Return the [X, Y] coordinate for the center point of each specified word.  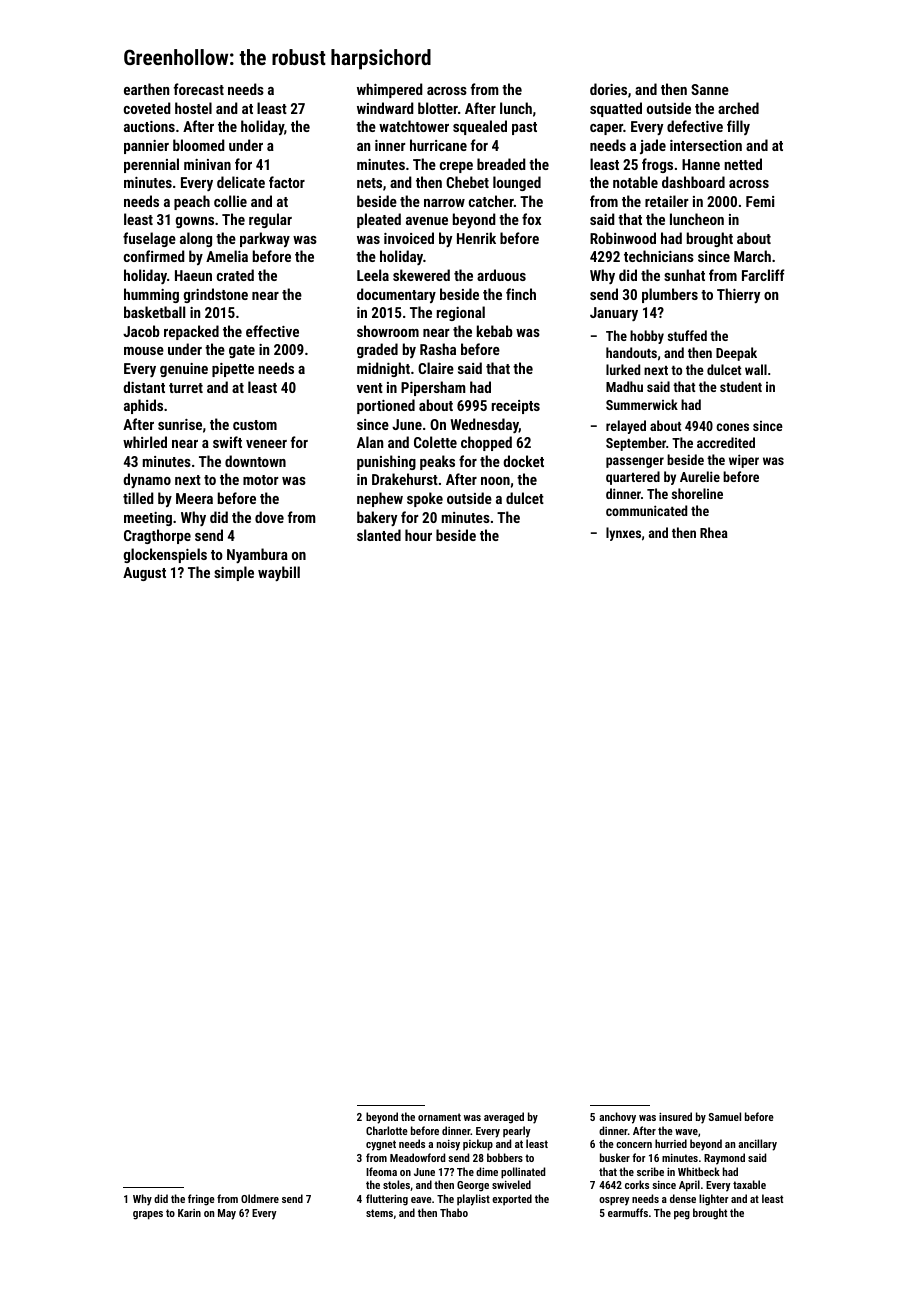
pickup [478, 1145]
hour [418, 535]
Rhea [714, 532]
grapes [148, 1215]
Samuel [725, 1116]
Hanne [701, 164]
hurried [671, 1143]
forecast [199, 89]
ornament [439, 1117]
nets [369, 183]
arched [738, 108]
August [144, 574]
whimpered [390, 90]
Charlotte [387, 1130]
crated [235, 275]
